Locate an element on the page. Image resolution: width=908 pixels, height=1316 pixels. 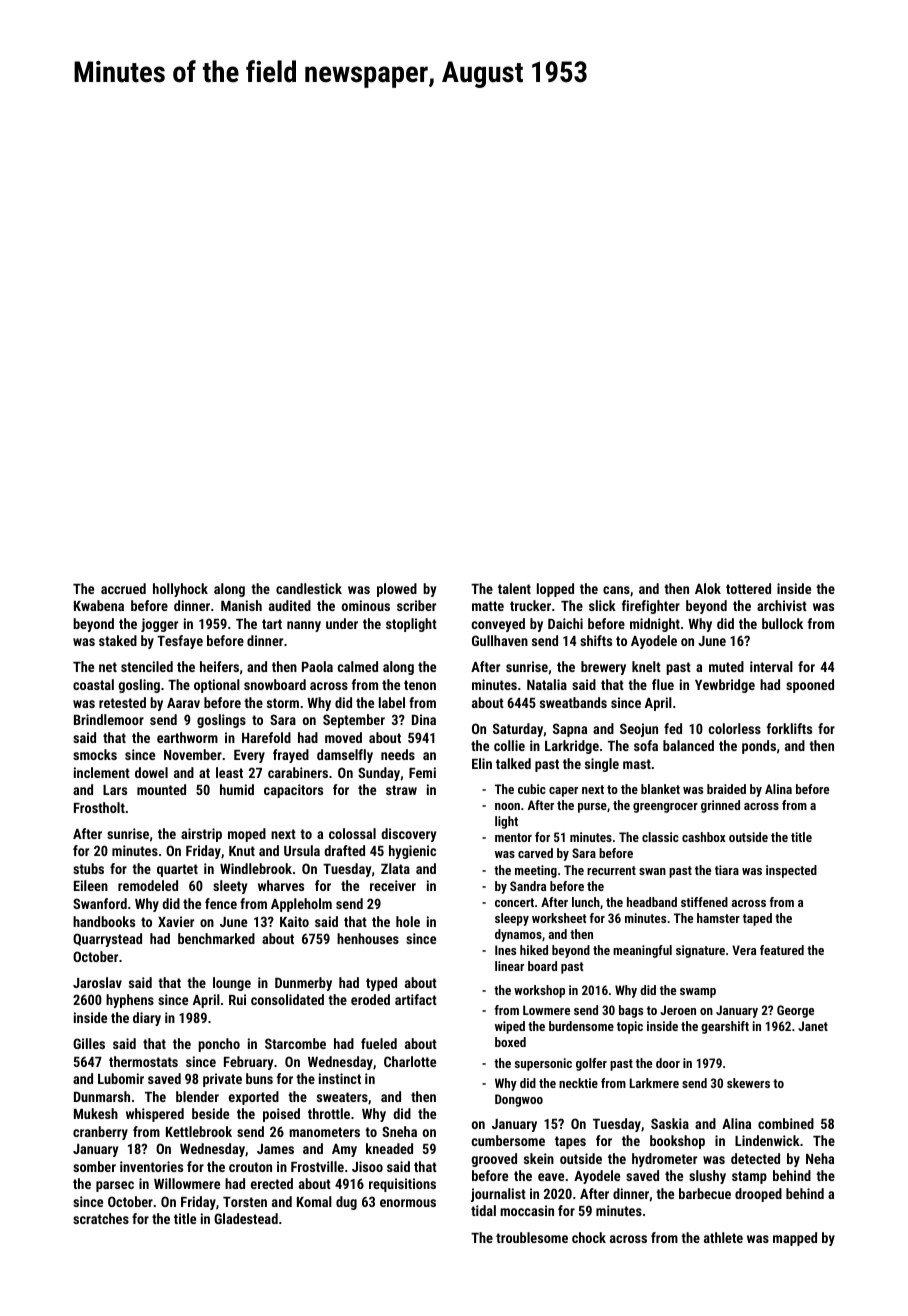
troublesome is located at coordinates (532, 1237).
